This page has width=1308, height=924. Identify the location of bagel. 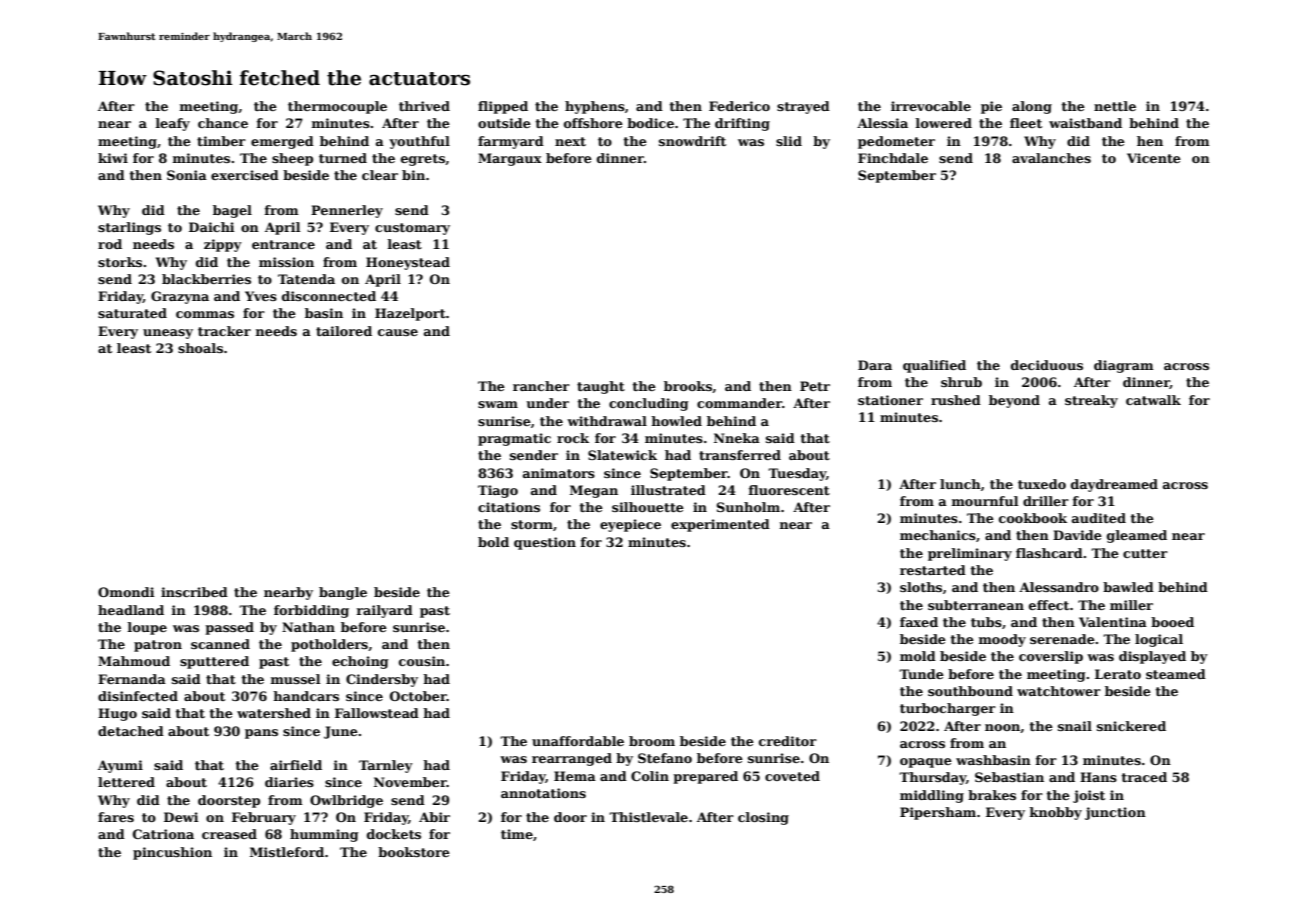
(232, 211).
